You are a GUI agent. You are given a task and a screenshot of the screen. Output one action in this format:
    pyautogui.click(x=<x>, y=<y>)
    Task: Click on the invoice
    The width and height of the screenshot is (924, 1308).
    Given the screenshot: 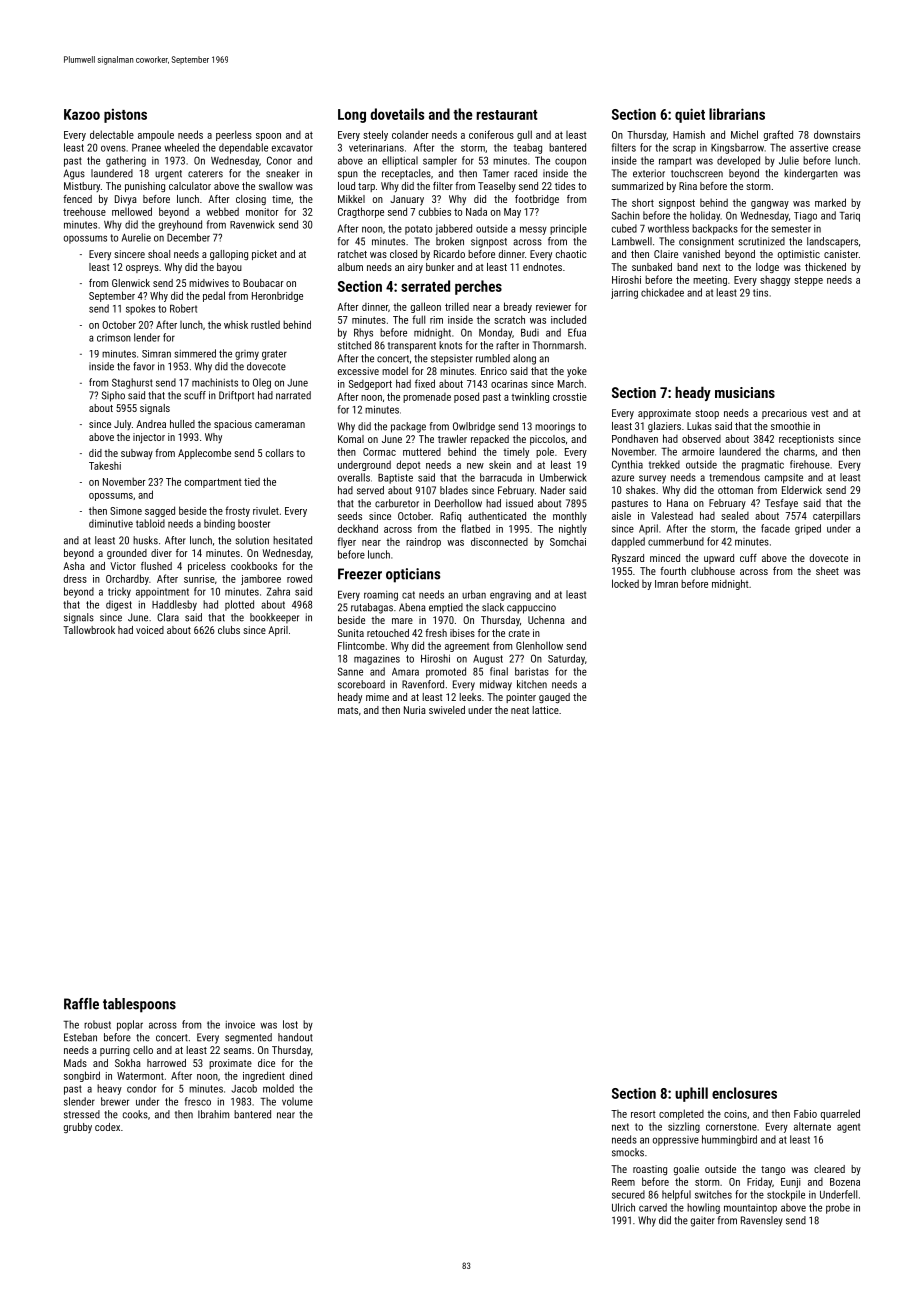 What is the action you would take?
    pyautogui.click(x=240, y=1025)
